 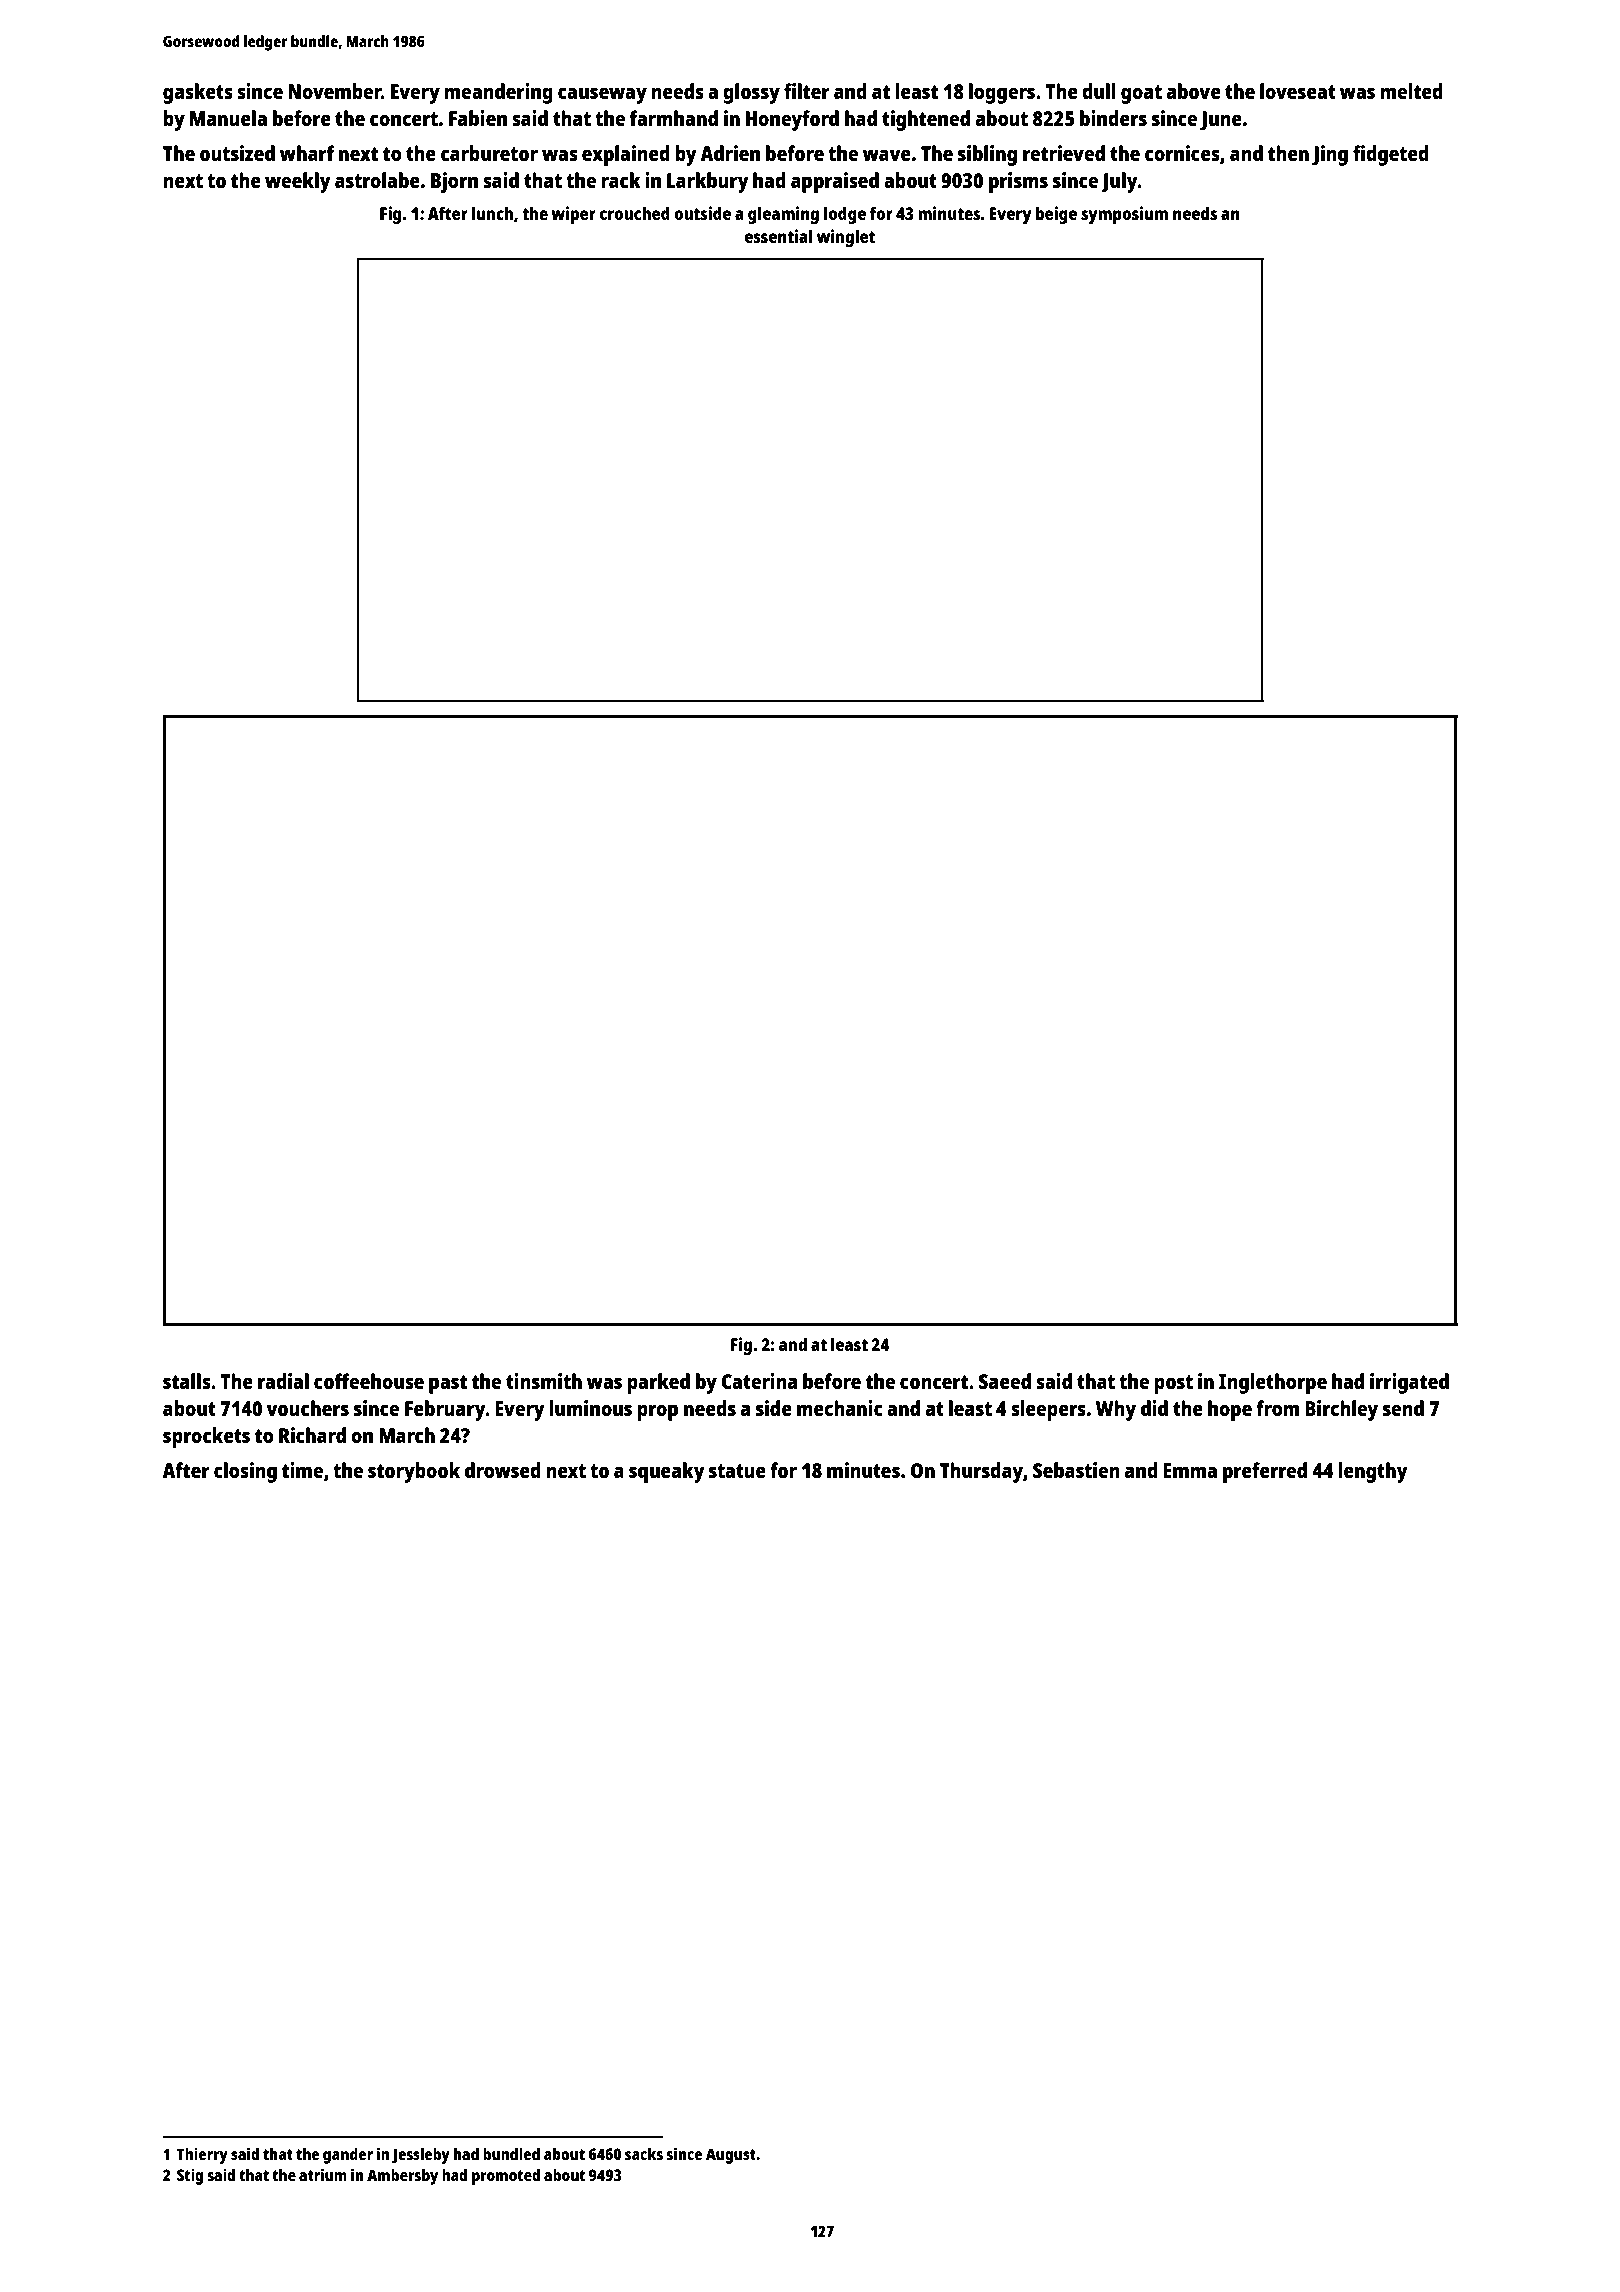 What do you see at coordinates (421, 2156) in the image?
I see `Jessleby` at bounding box center [421, 2156].
